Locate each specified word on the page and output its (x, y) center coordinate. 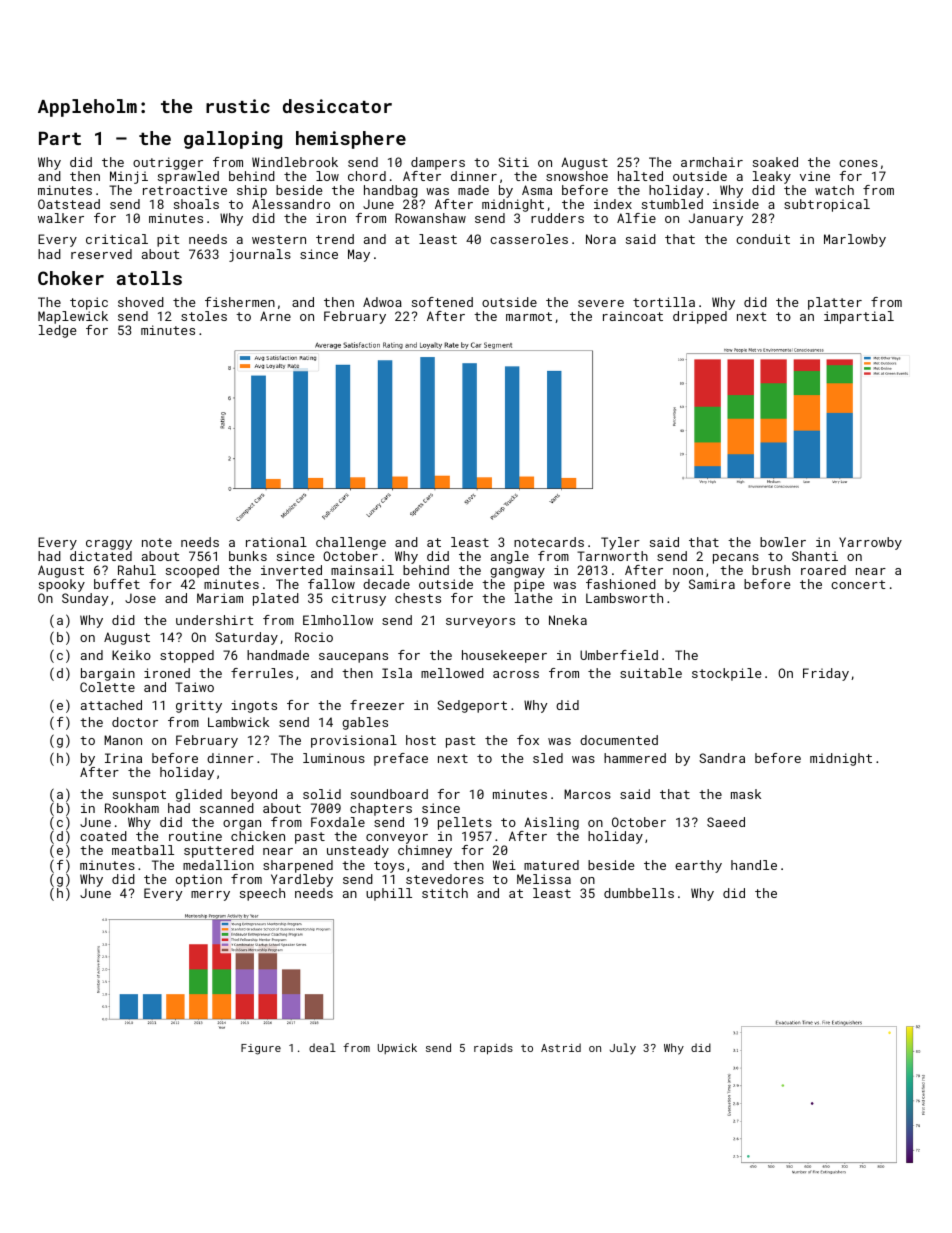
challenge (351, 543)
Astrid (561, 1047)
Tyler (620, 543)
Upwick (397, 1048)
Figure (261, 1049)
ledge (58, 331)
